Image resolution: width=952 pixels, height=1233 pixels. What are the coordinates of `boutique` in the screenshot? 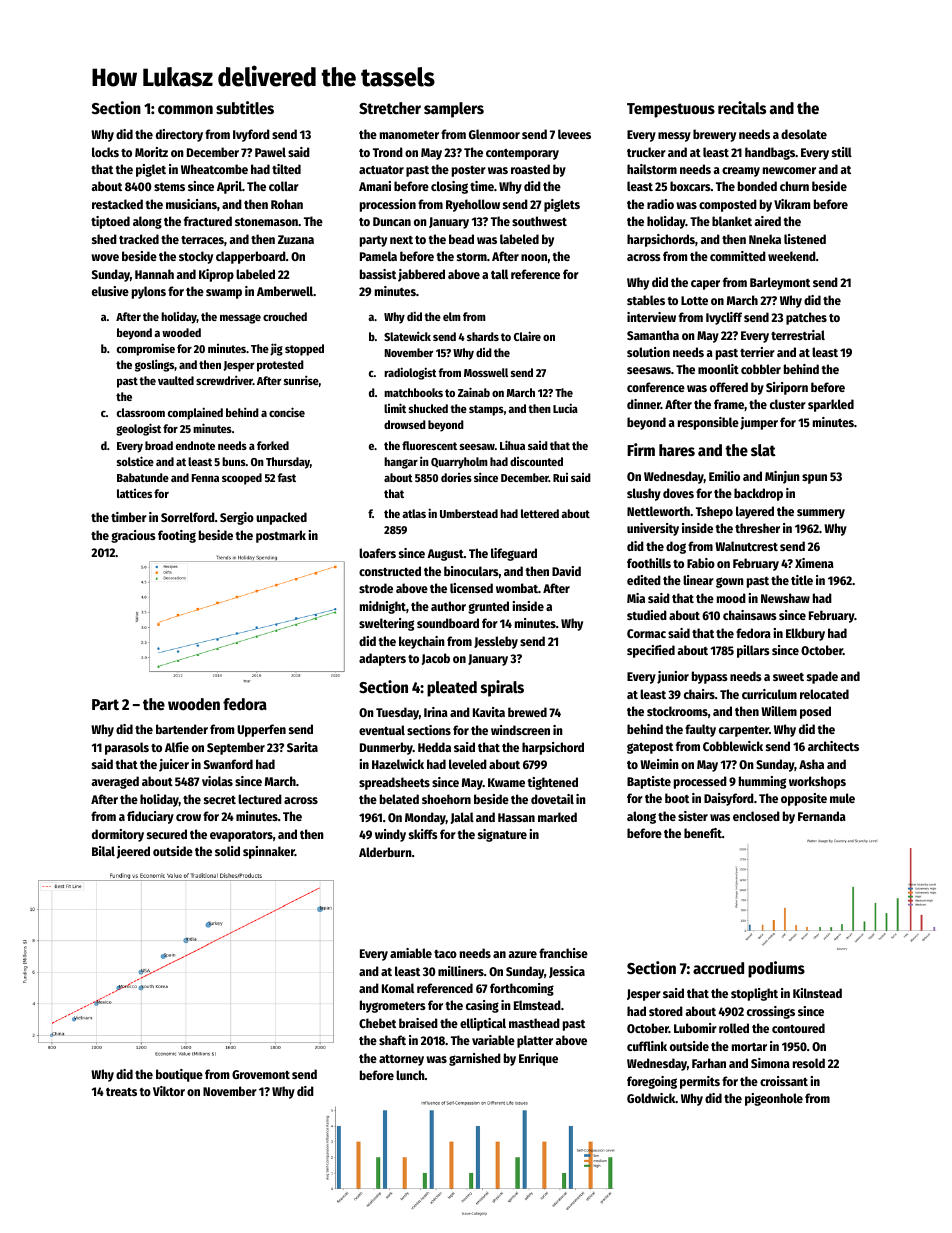 It's located at (179, 1075).
